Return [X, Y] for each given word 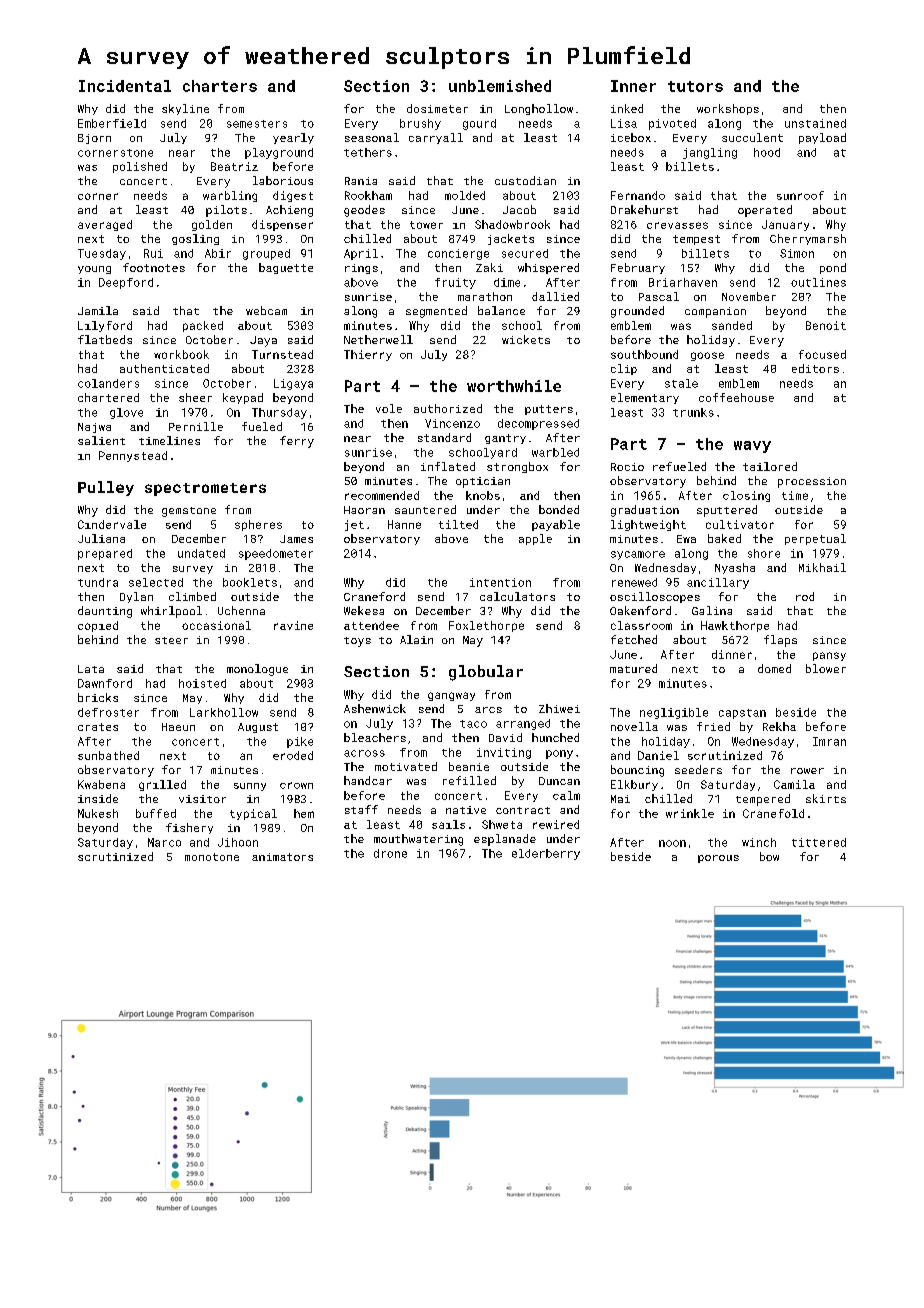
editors [815, 368]
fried [713, 726]
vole [389, 408]
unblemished [500, 86]
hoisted [202, 683]
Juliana [101, 538]
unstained [815, 123]
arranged [523, 724]
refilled [469, 780]
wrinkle [690, 813]
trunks [693, 412]
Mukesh [98, 813]
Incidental [125, 86]
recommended [382, 495]
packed [203, 326]
